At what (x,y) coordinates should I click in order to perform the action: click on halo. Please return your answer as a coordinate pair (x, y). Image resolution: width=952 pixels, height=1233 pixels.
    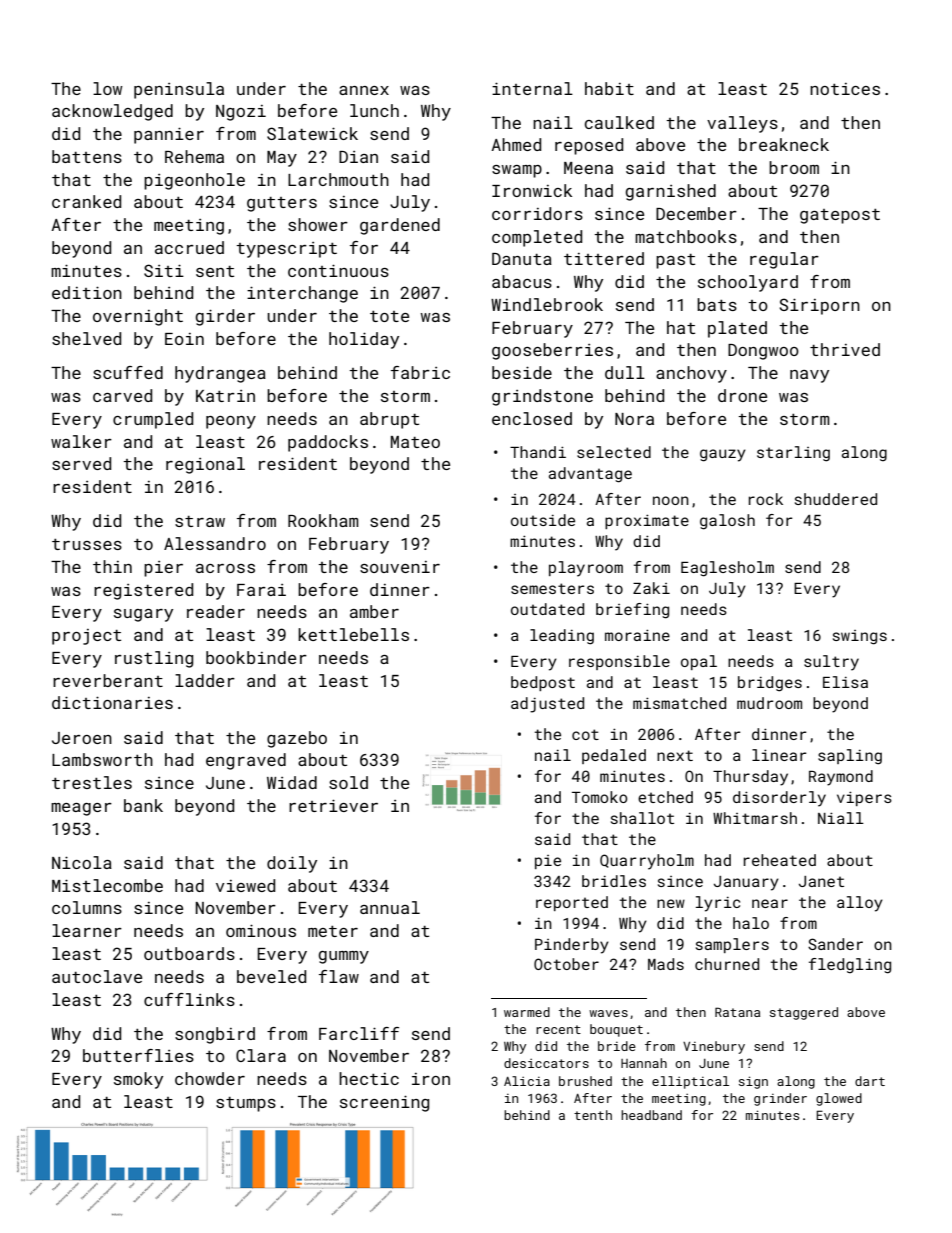
    Looking at the image, I should click on (751, 923).
